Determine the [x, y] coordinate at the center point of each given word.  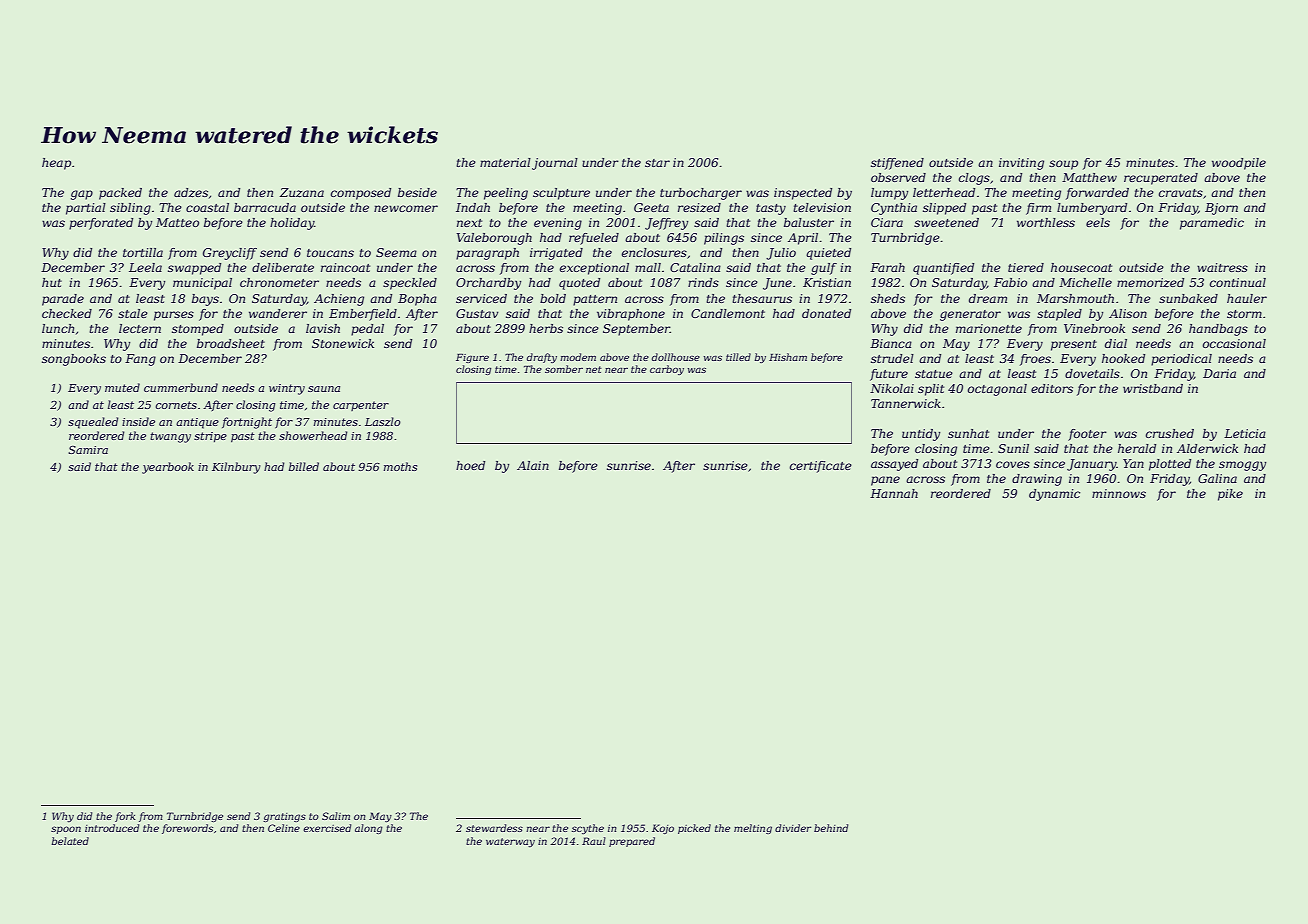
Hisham [788, 357]
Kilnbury [236, 468]
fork [125, 817]
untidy [921, 435]
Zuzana [302, 192]
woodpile [1239, 164]
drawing [1037, 480]
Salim [336, 816]
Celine [284, 828]
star [657, 163]
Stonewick [343, 343]
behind [831, 828]
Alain [533, 465]
